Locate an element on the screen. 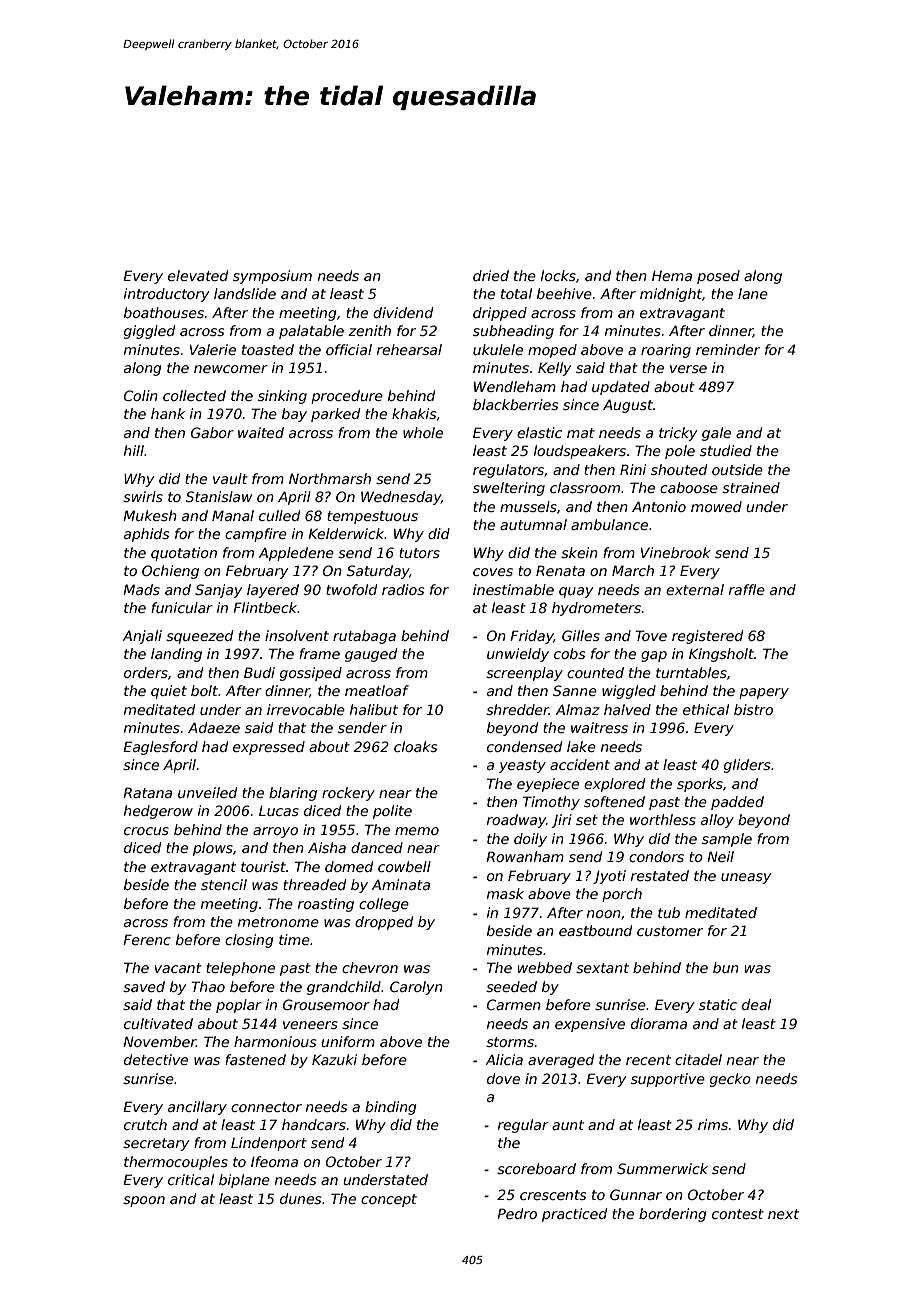 Image resolution: width=924 pixels, height=1308 pixels. detective is located at coordinates (156, 1059).
